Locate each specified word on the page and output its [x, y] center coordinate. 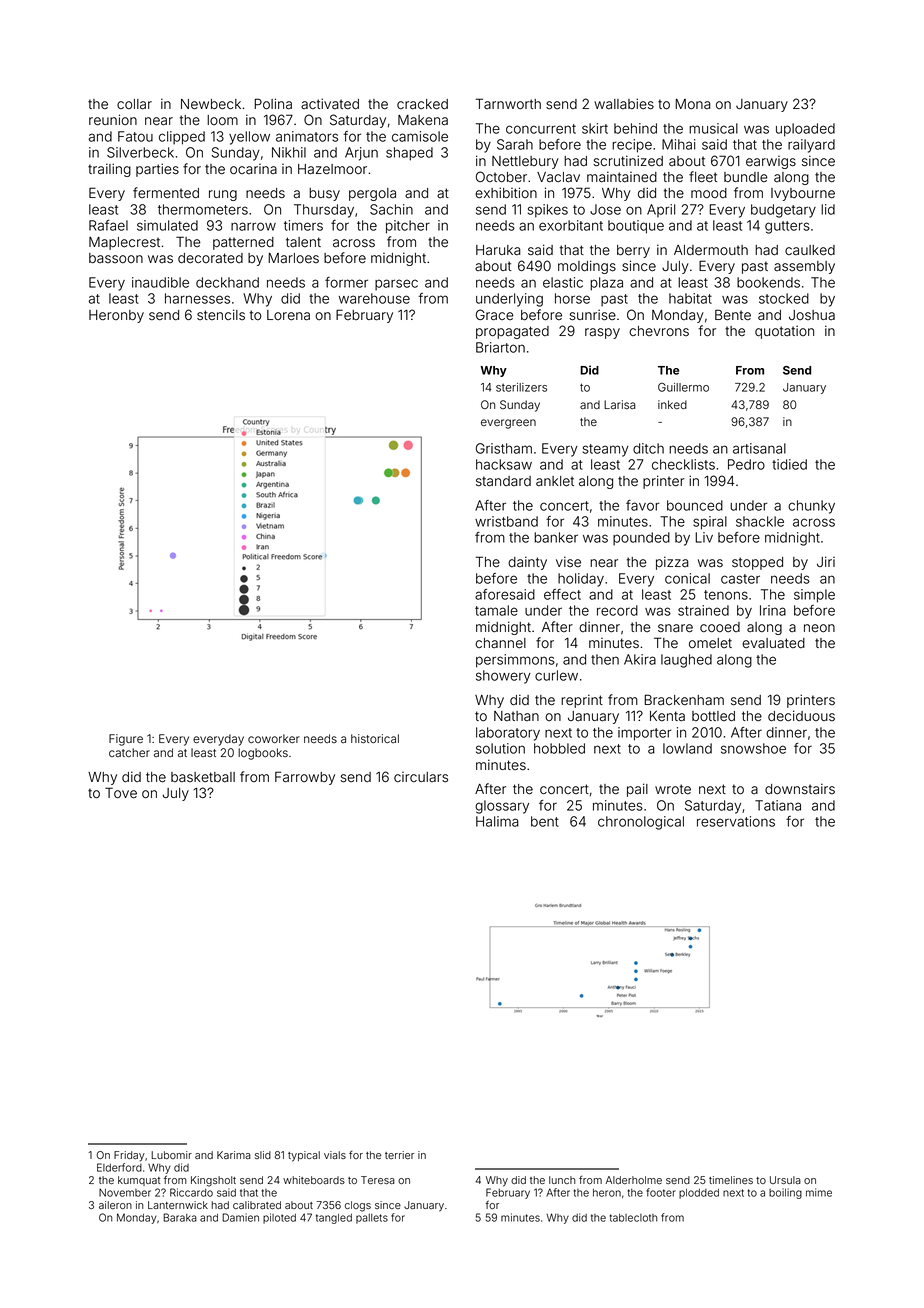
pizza [672, 563]
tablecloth [634, 1218]
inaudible [160, 282]
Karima [234, 1155]
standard [503, 481]
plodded [699, 1194]
